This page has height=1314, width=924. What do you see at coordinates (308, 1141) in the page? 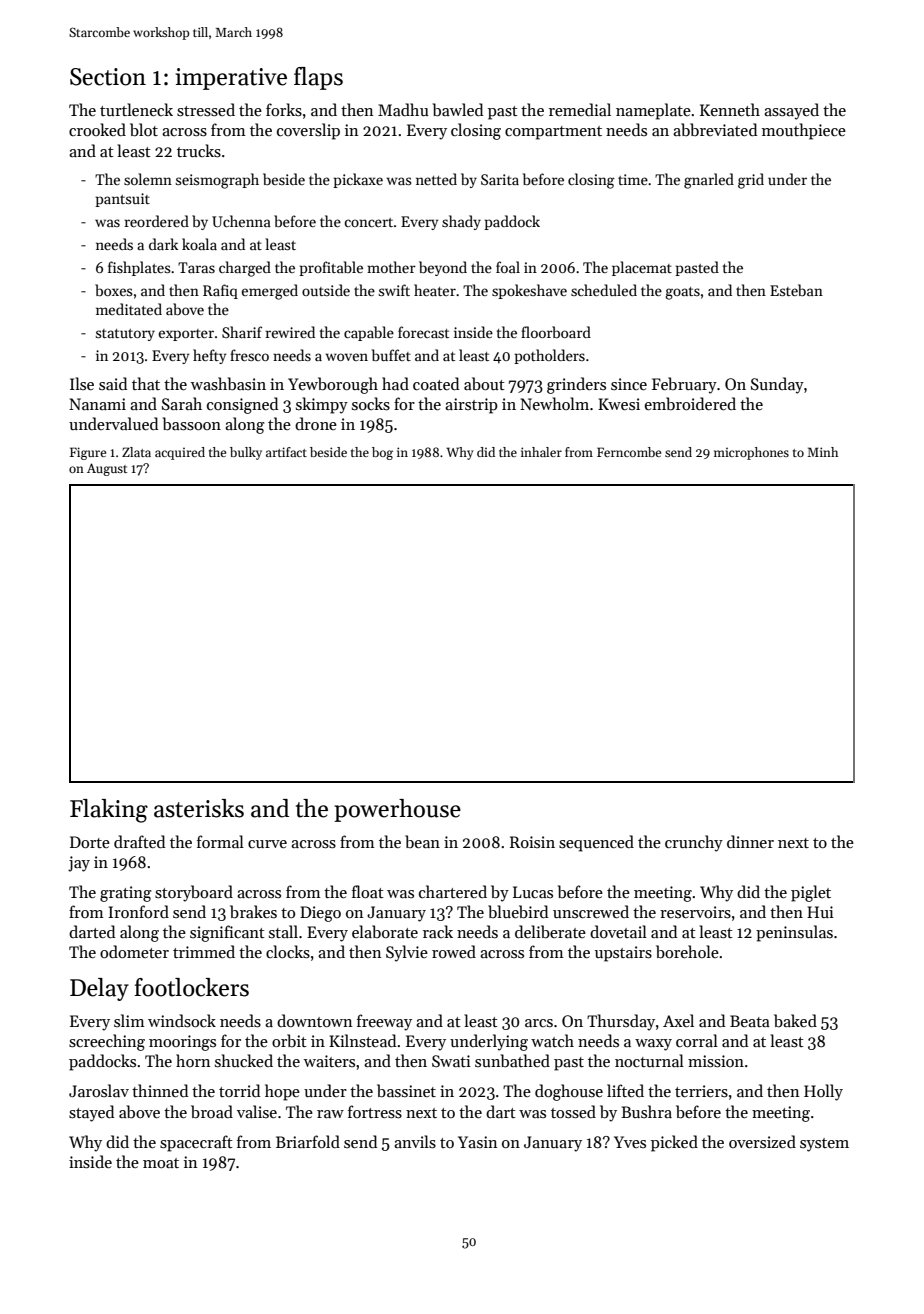
I see `Briarfold` at bounding box center [308, 1141].
